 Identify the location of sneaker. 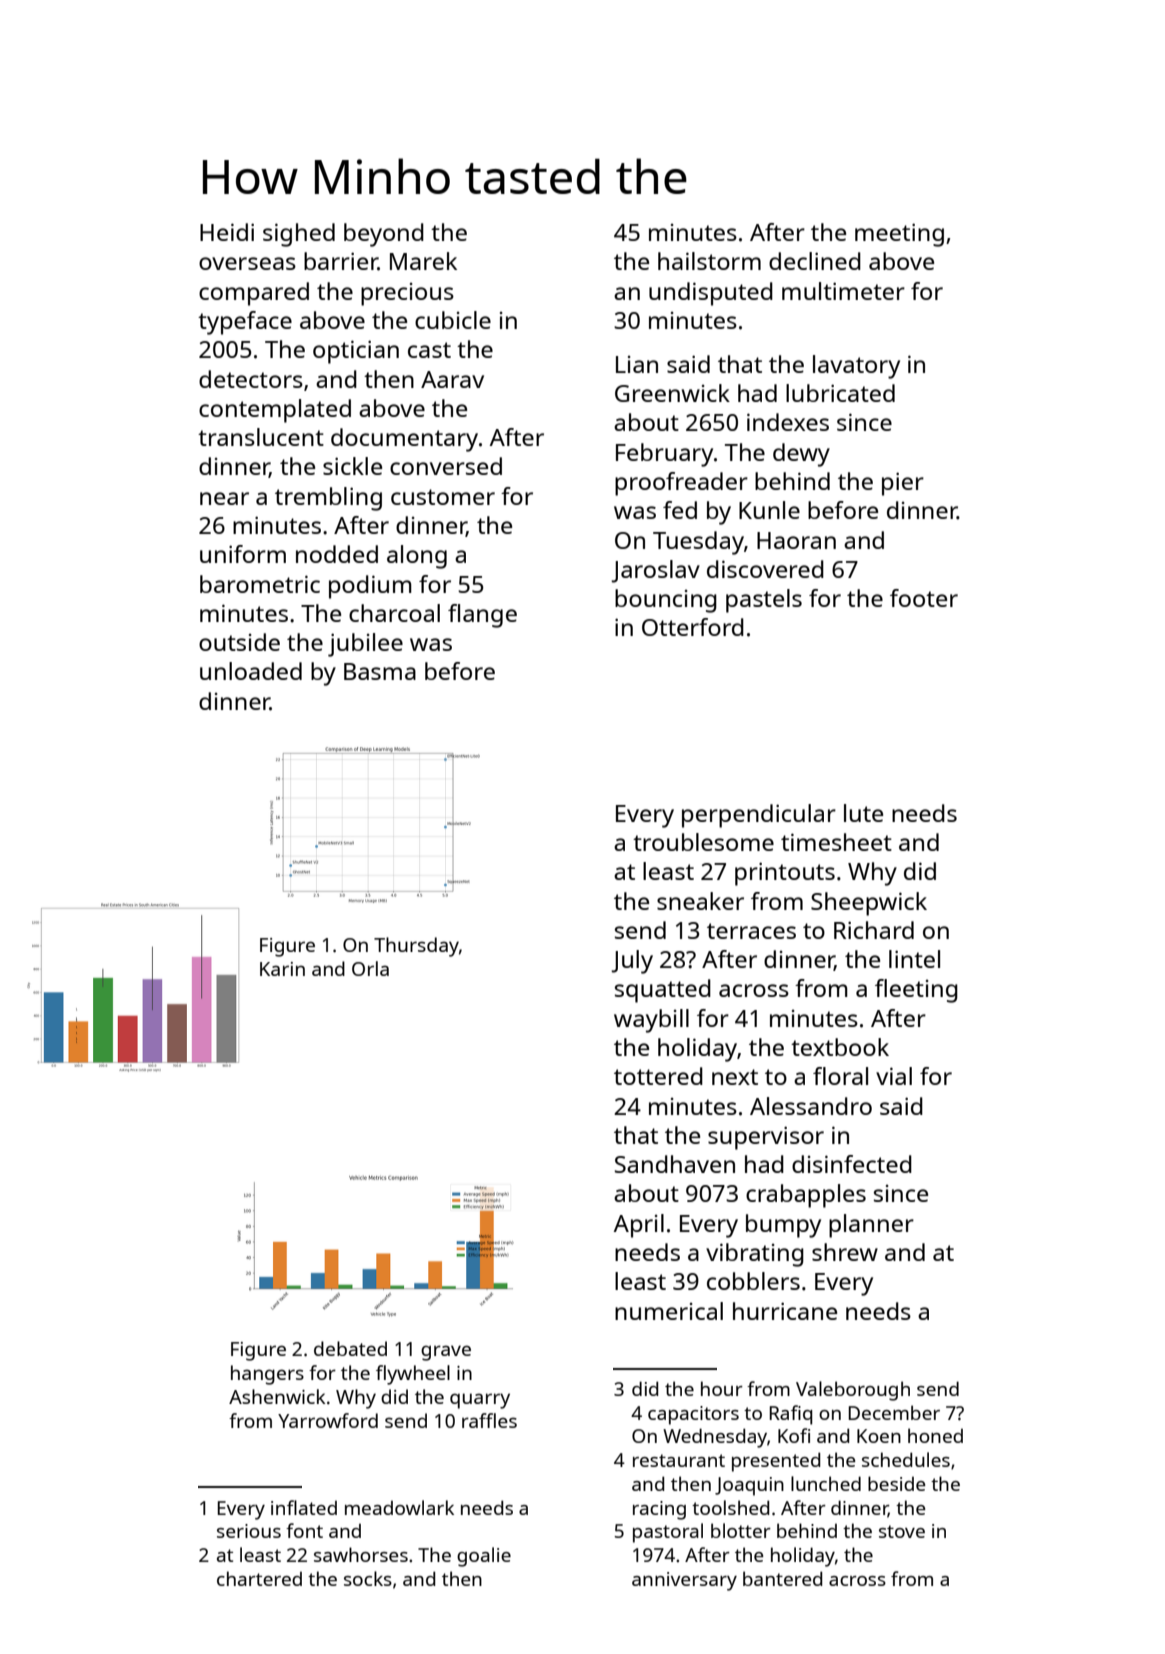
(700, 901).
